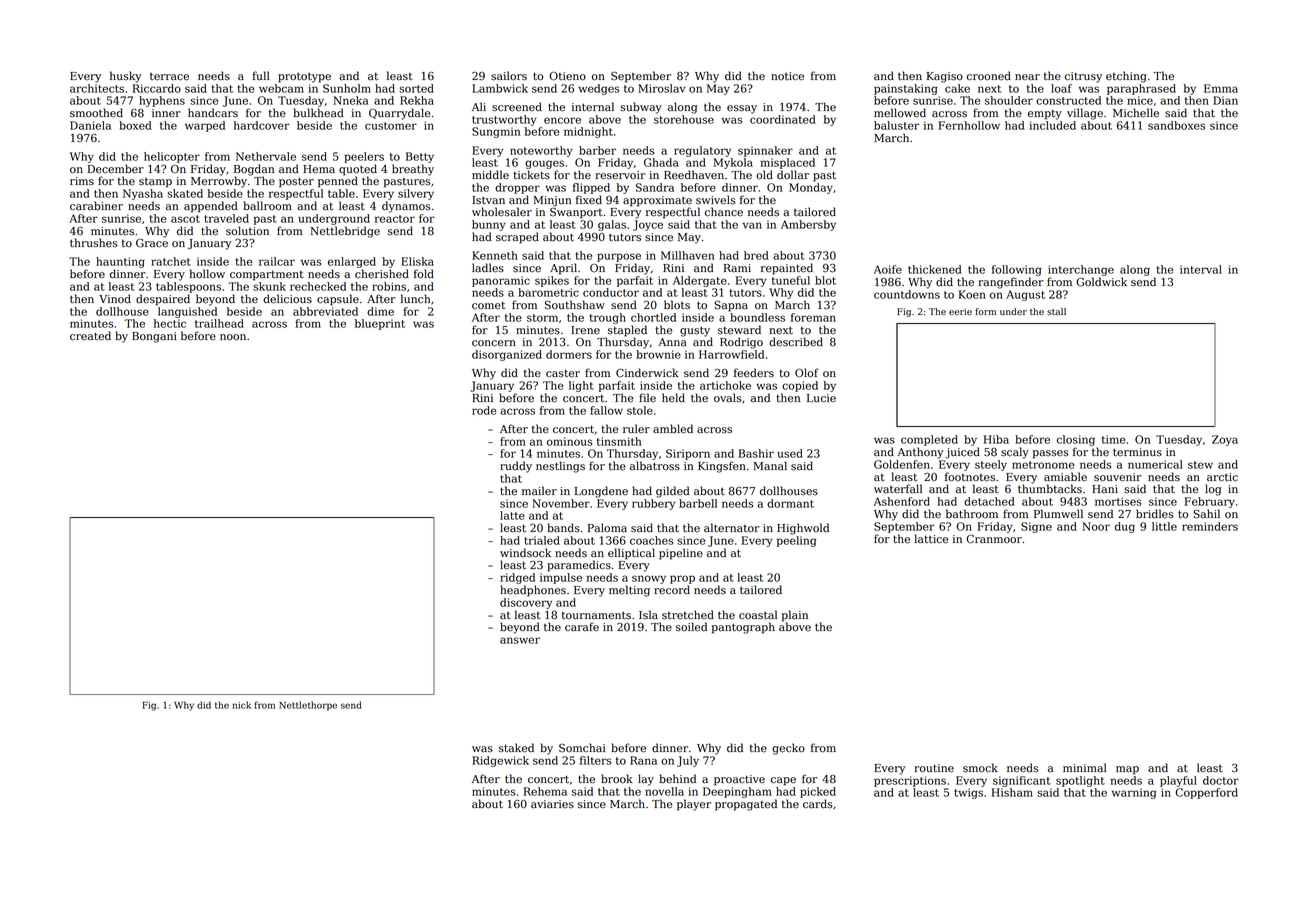  I want to click on notice, so click(787, 76).
